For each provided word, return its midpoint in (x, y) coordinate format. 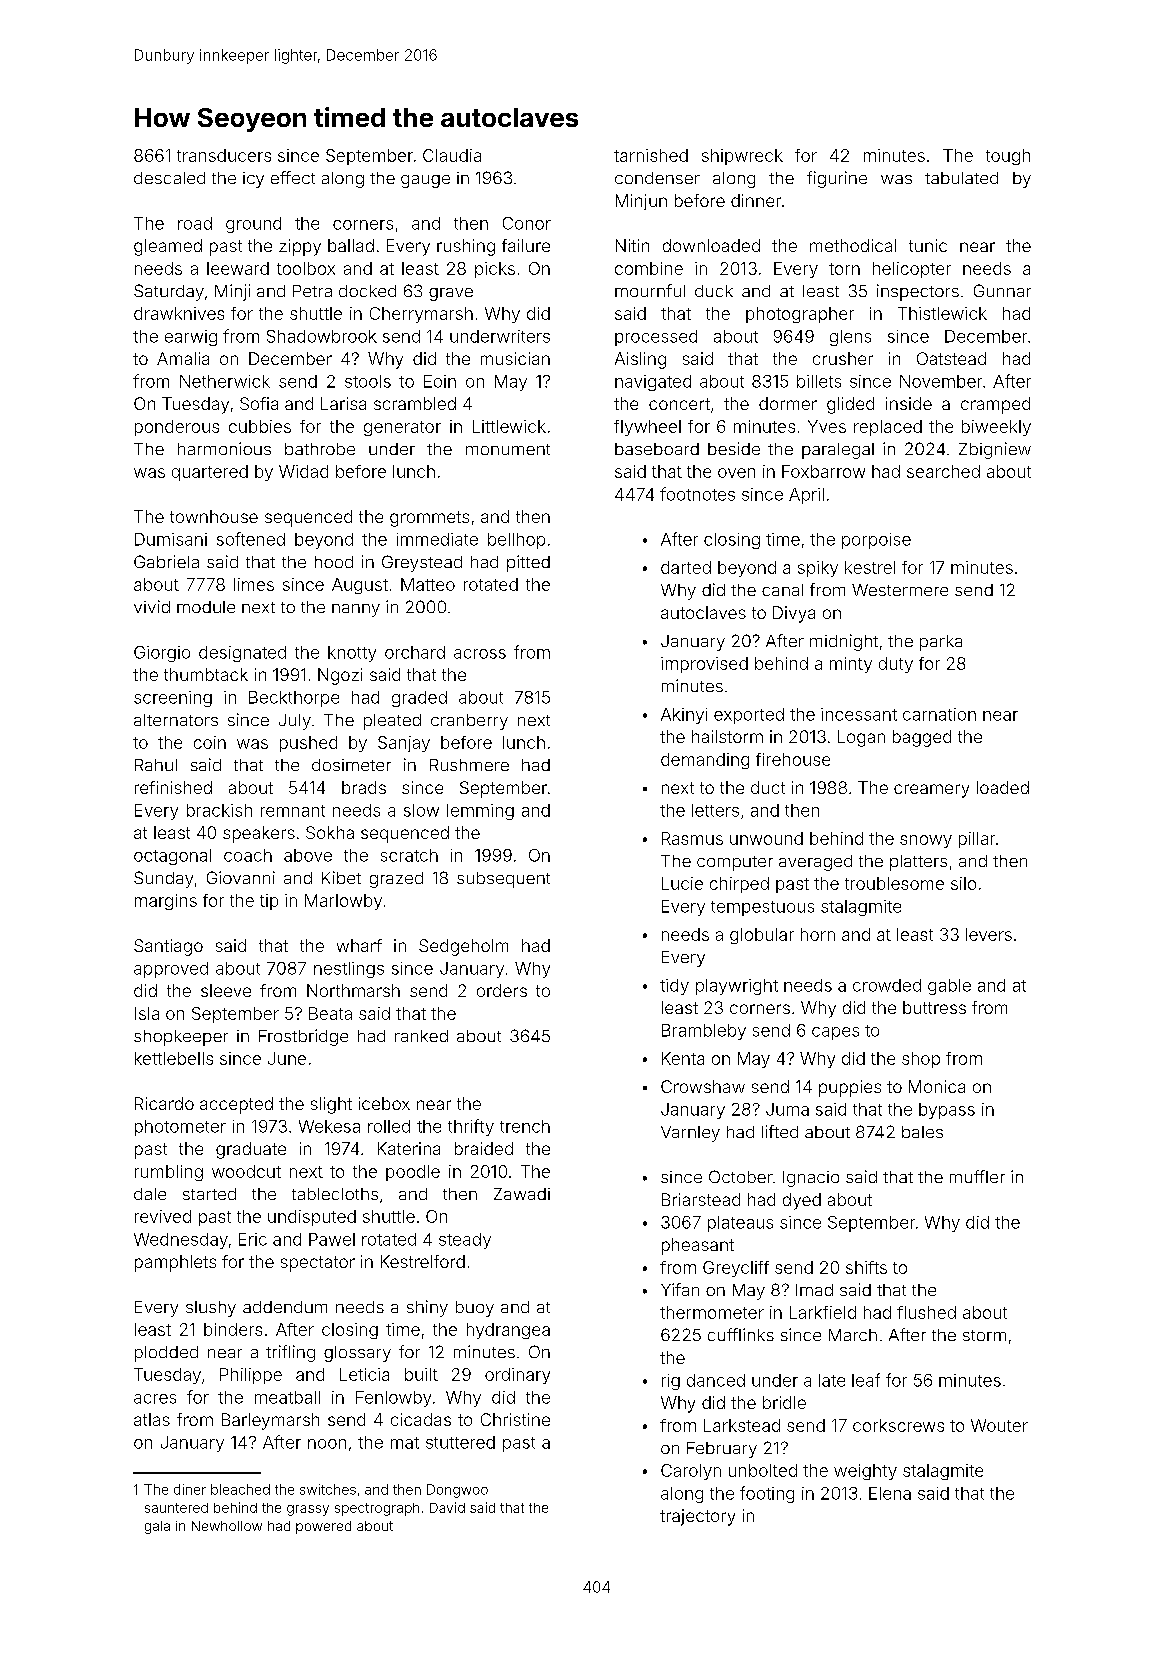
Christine (515, 1419)
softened (251, 539)
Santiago (168, 947)
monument (508, 449)
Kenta (683, 1058)
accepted (236, 1105)
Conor (527, 223)
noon (327, 1444)
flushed (926, 1312)
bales (922, 1132)
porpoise (876, 541)
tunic (928, 245)
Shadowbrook (322, 336)
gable (949, 987)
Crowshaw (703, 1086)
